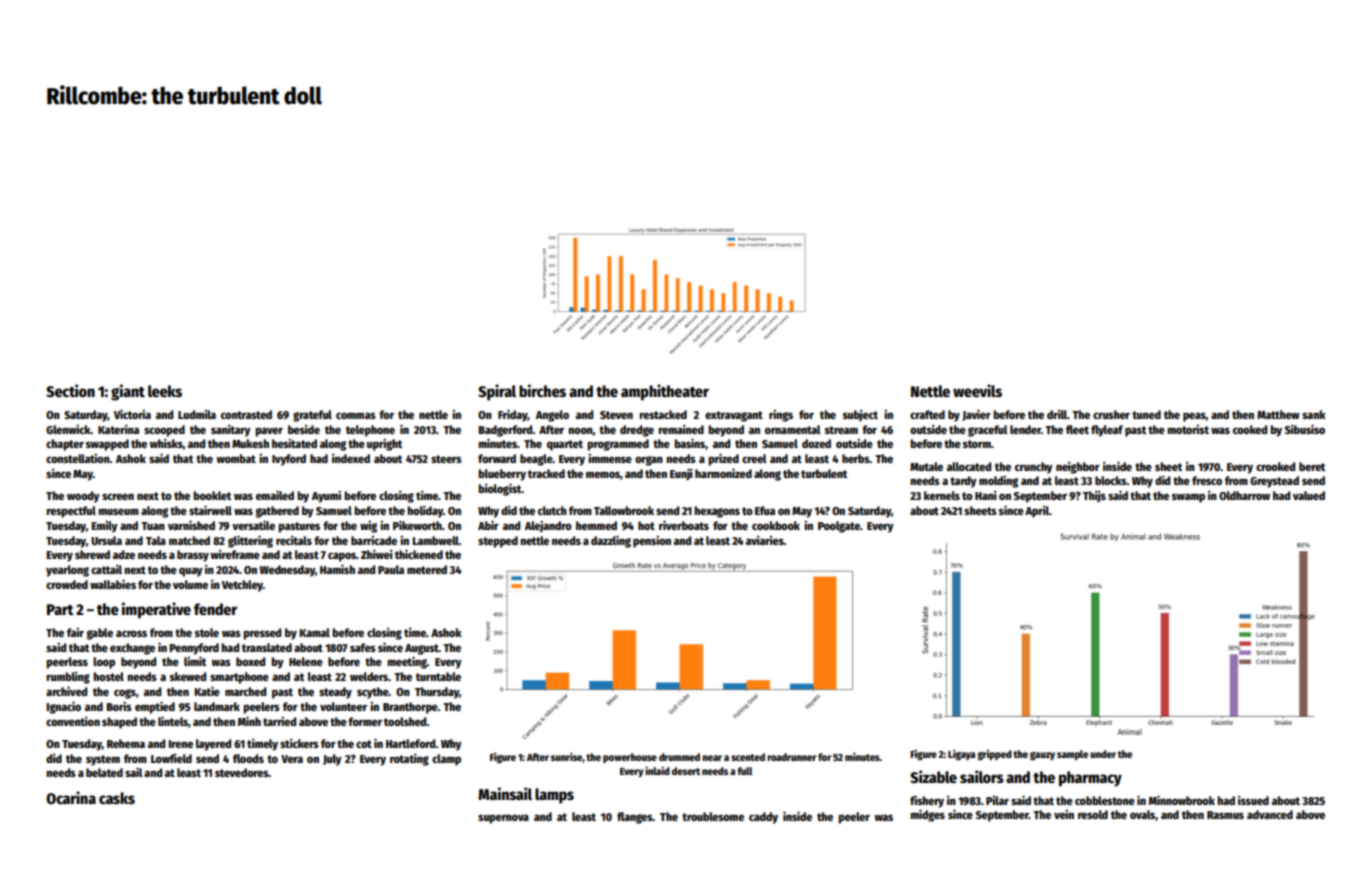 The width and height of the screenshot is (1372, 887). Describe the element at coordinates (1103, 754) in the screenshot. I see `under` at that location.
